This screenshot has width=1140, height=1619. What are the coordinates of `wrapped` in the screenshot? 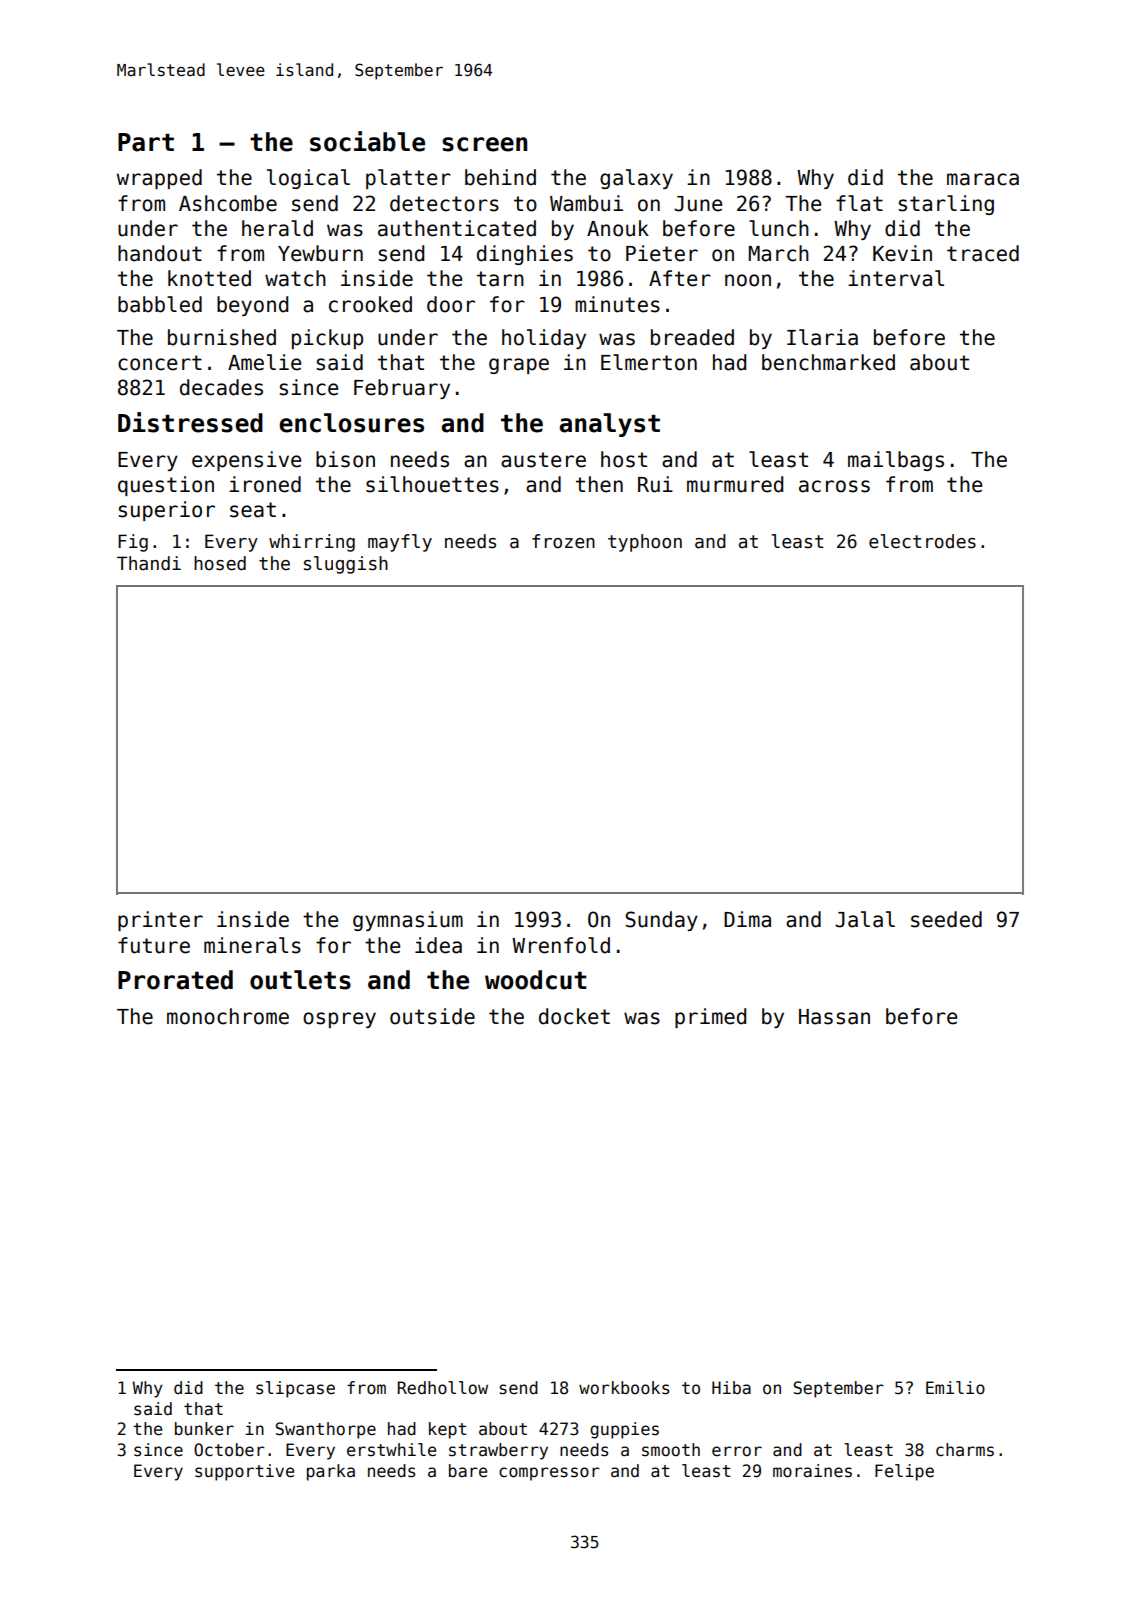 It's located at (159, 179).
